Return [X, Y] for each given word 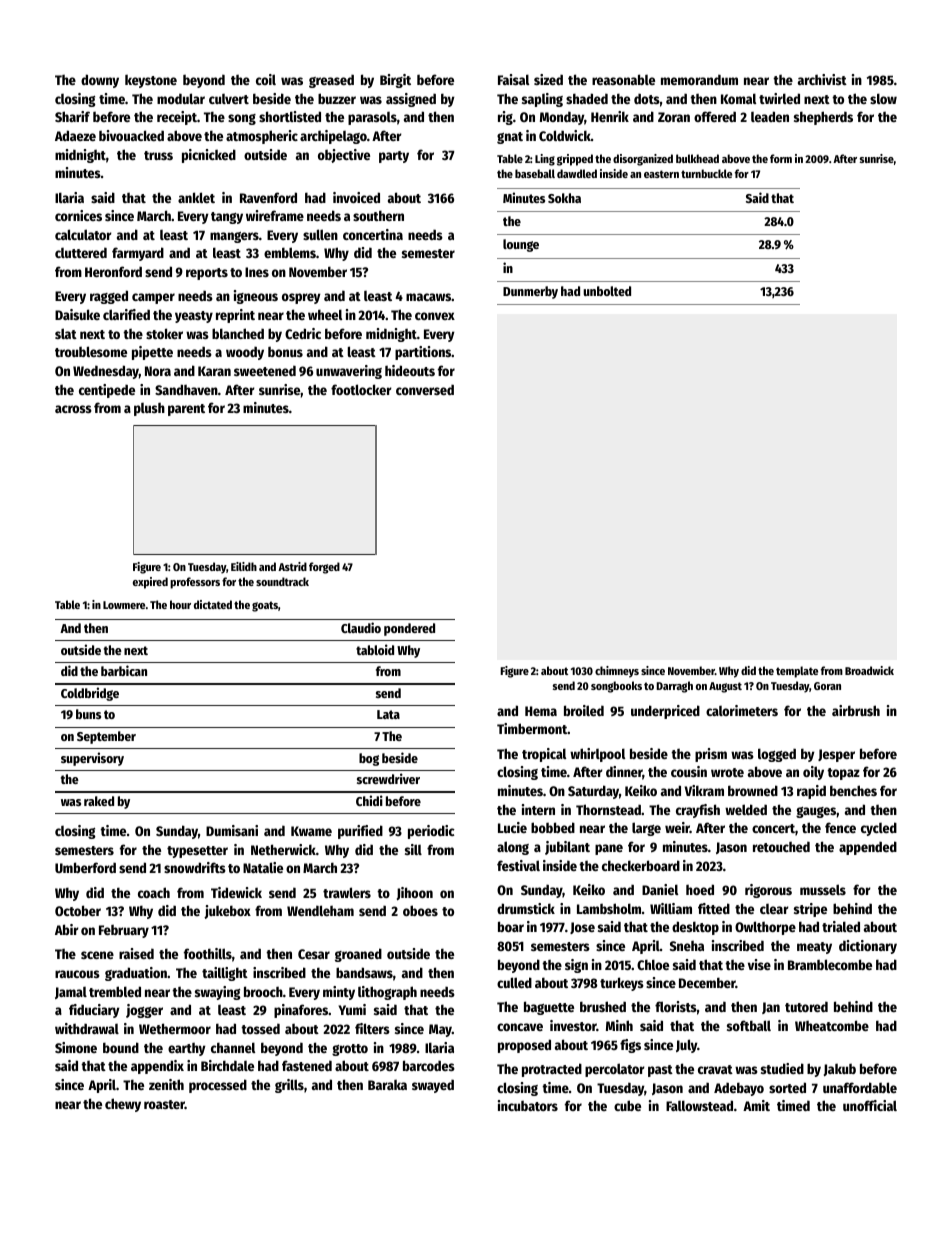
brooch [263, 991]
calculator [83, 234]
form [781, 158]
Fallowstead [699, 1105]
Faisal [513, 79]
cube [627, 1105]
